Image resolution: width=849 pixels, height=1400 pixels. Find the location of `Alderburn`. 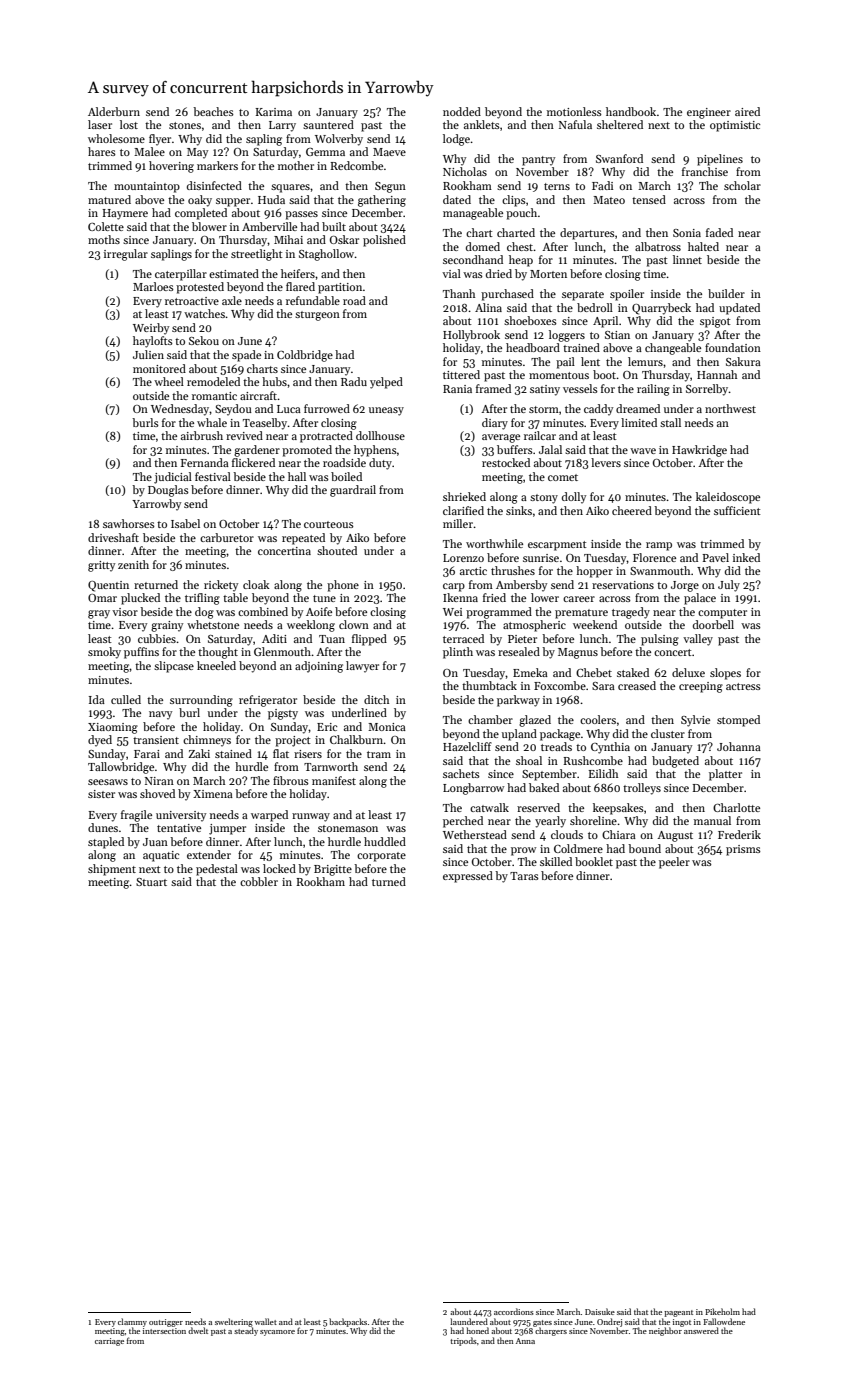

Alderburn is located at coordinates (114, 111).
